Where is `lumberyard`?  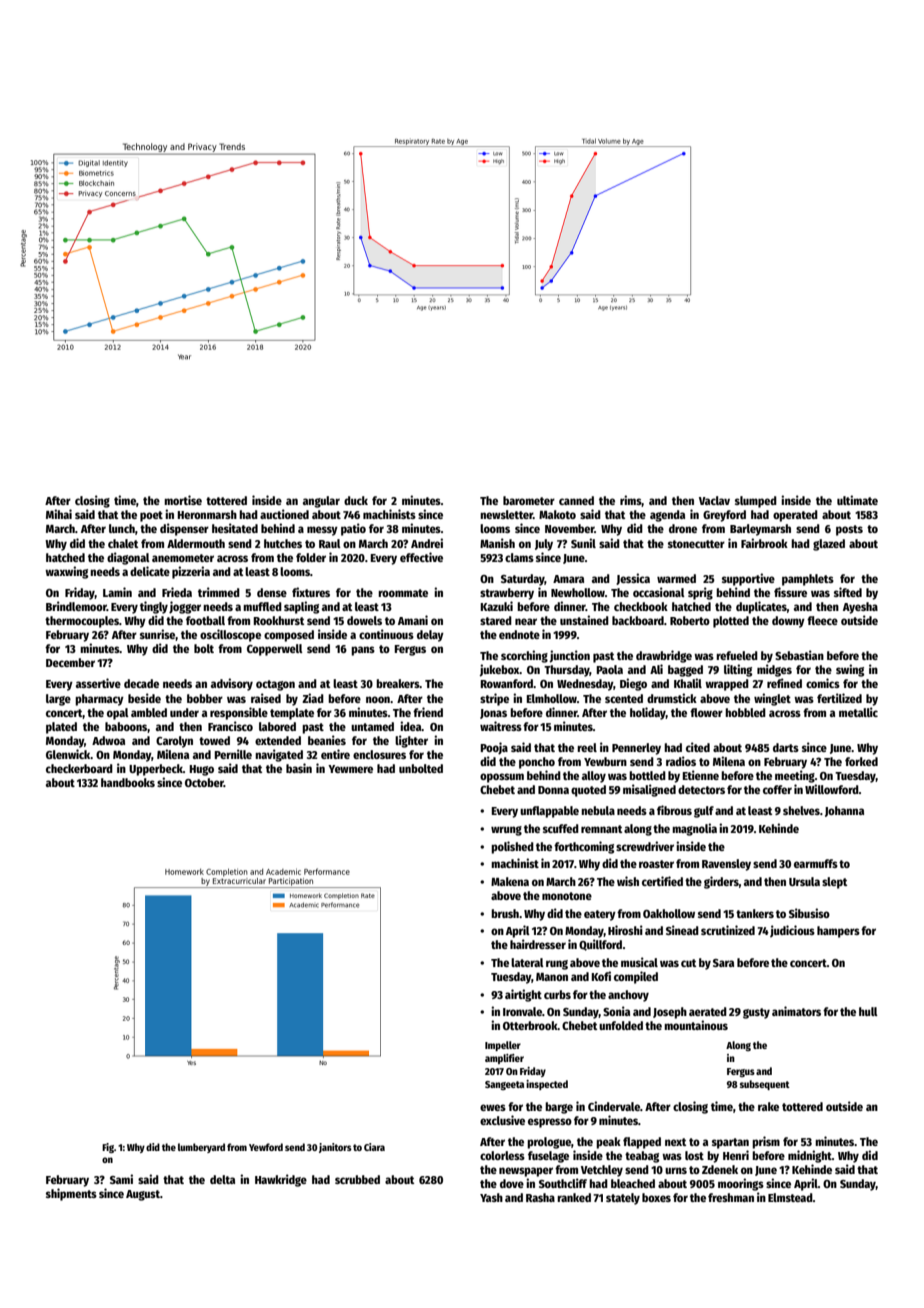 lumberyard is located at coordinates (201, 1148).
